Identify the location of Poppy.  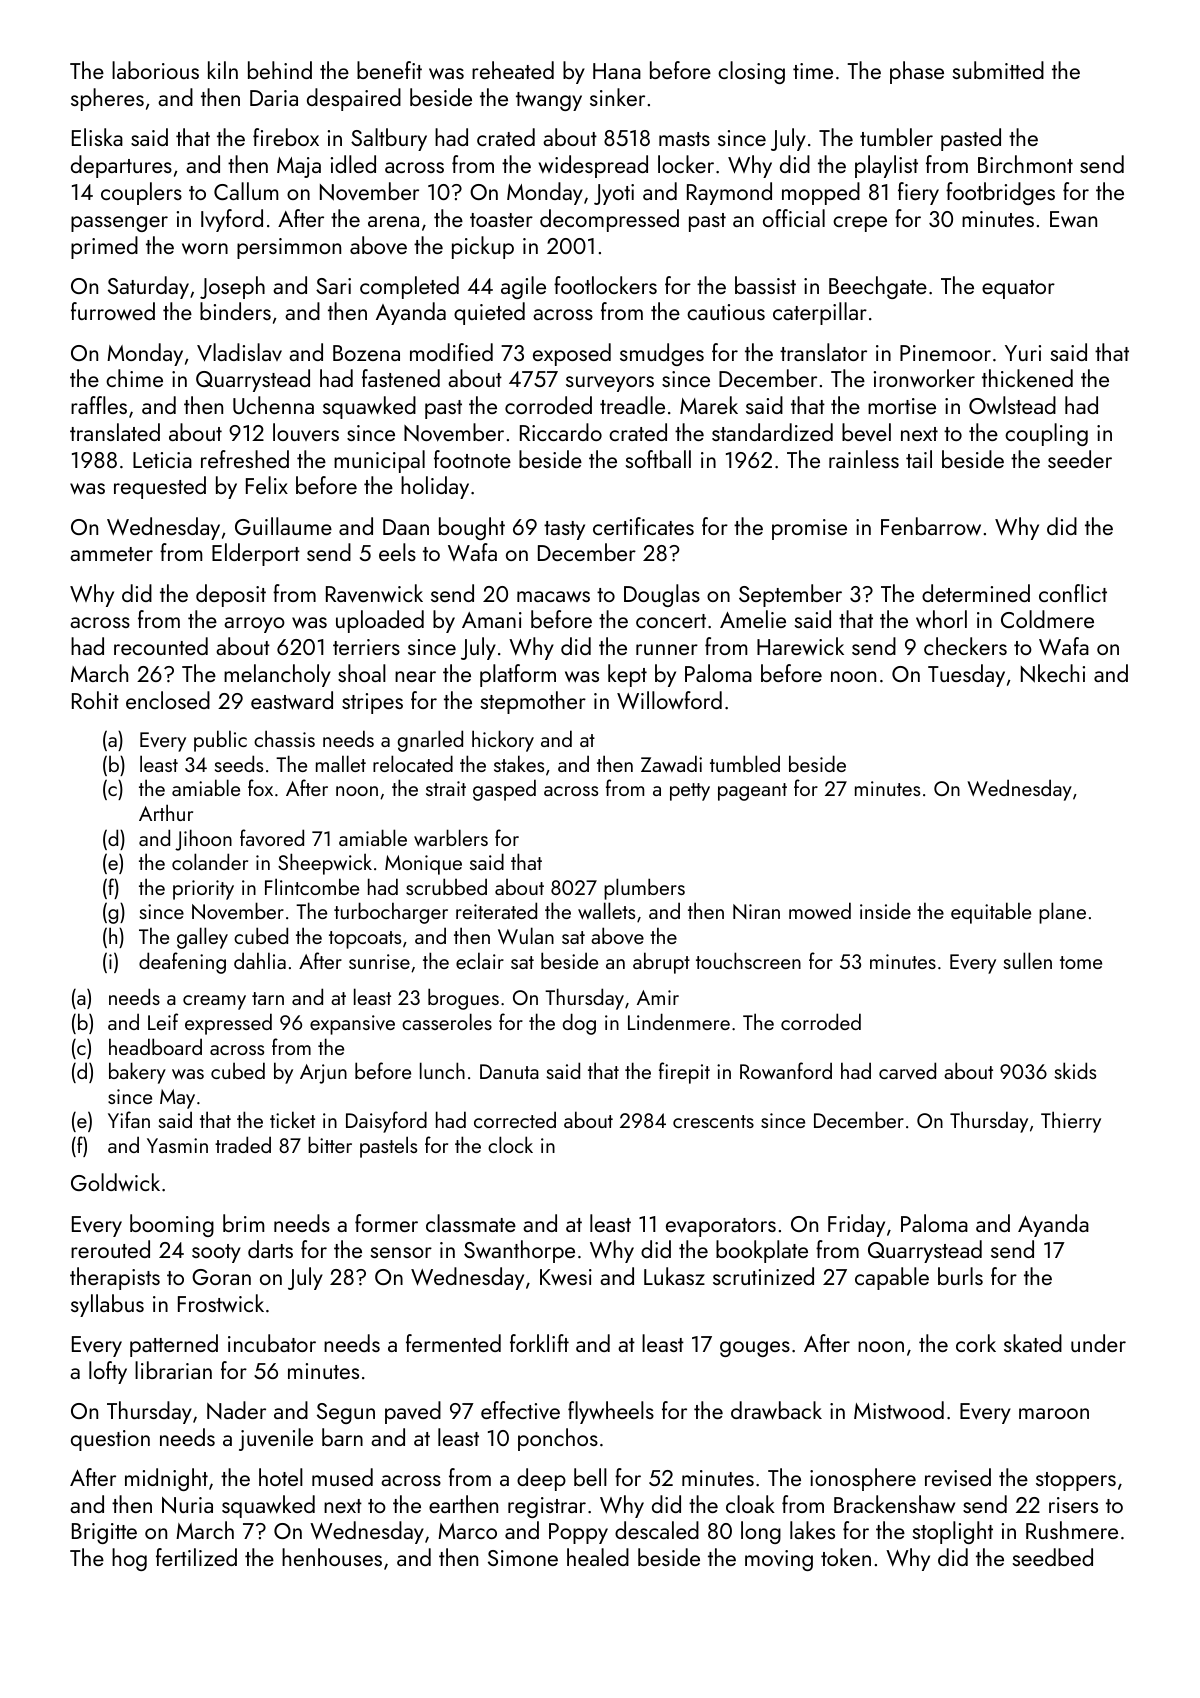
(578, 1533).
